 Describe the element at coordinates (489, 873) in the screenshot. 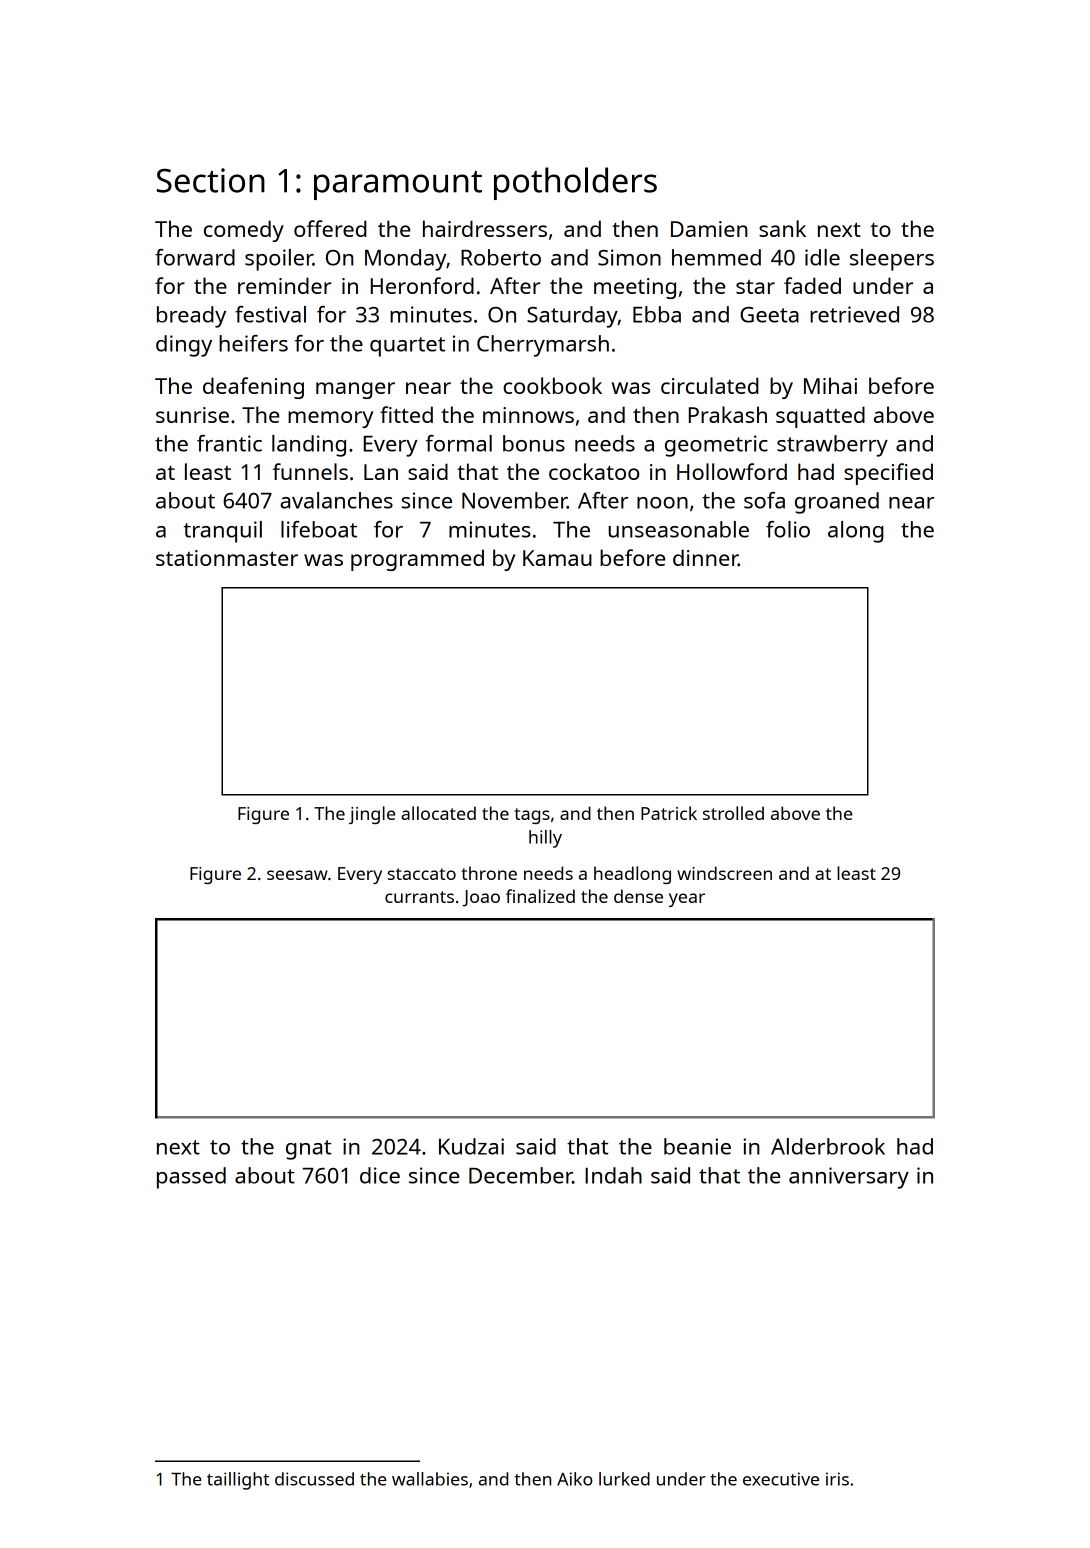

I see `throne` at that location.
